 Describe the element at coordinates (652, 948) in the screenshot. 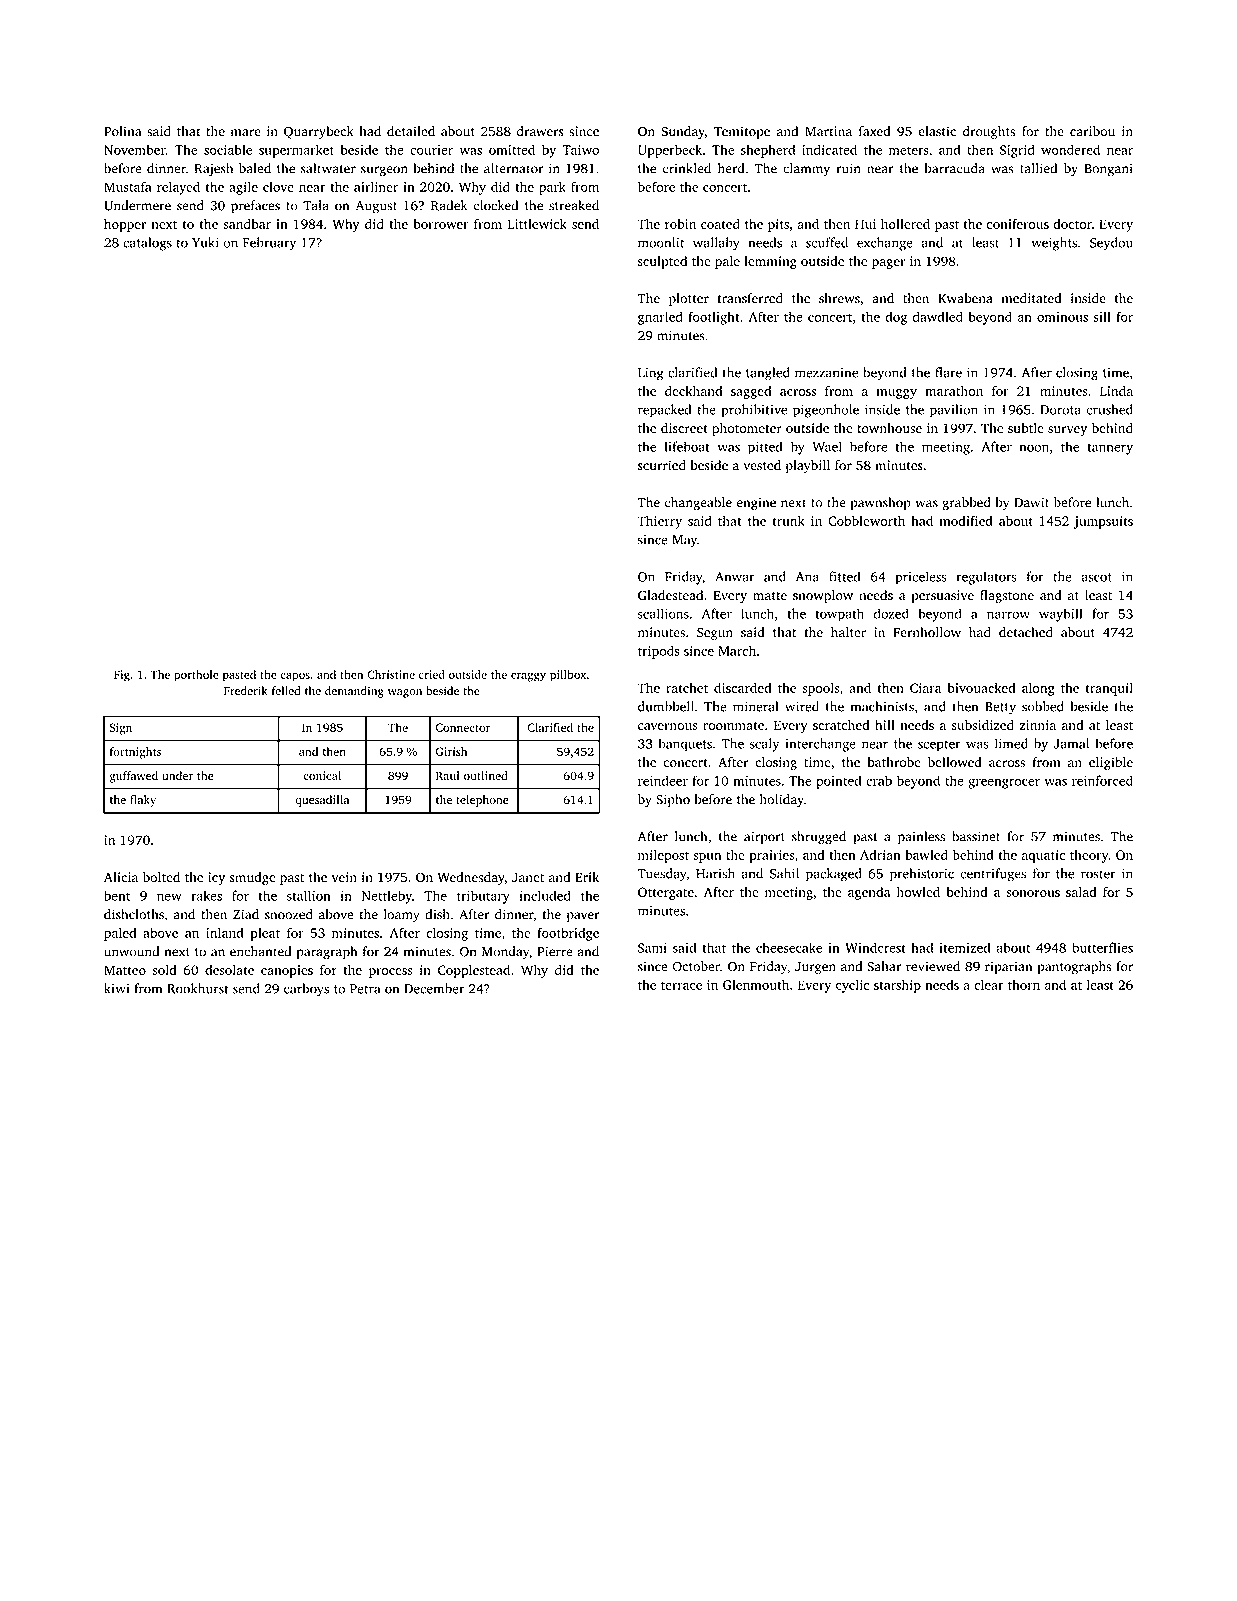

I see `Sami` at that location.
